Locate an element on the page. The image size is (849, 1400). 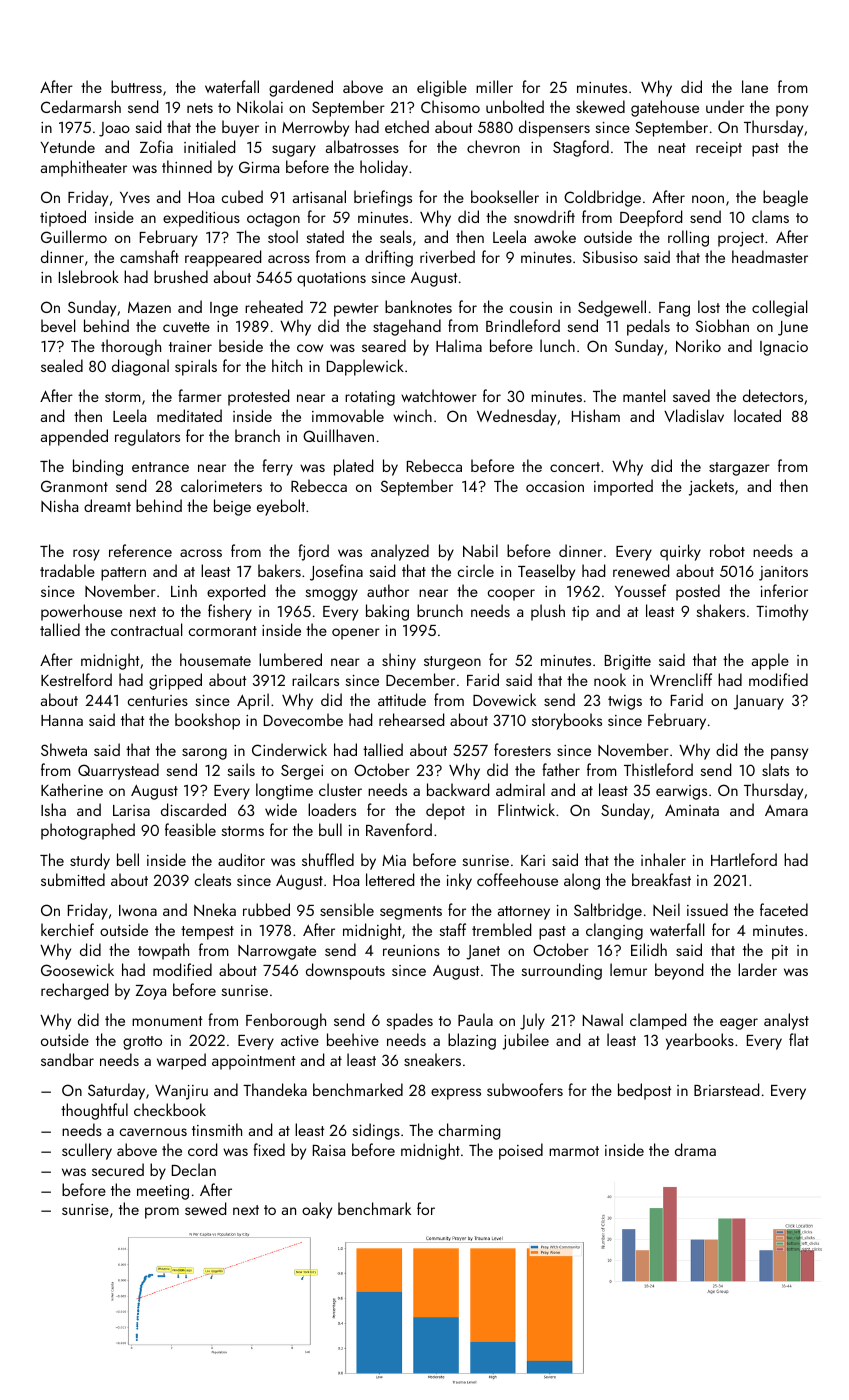
feasible is located at coordinates (190, 829).
